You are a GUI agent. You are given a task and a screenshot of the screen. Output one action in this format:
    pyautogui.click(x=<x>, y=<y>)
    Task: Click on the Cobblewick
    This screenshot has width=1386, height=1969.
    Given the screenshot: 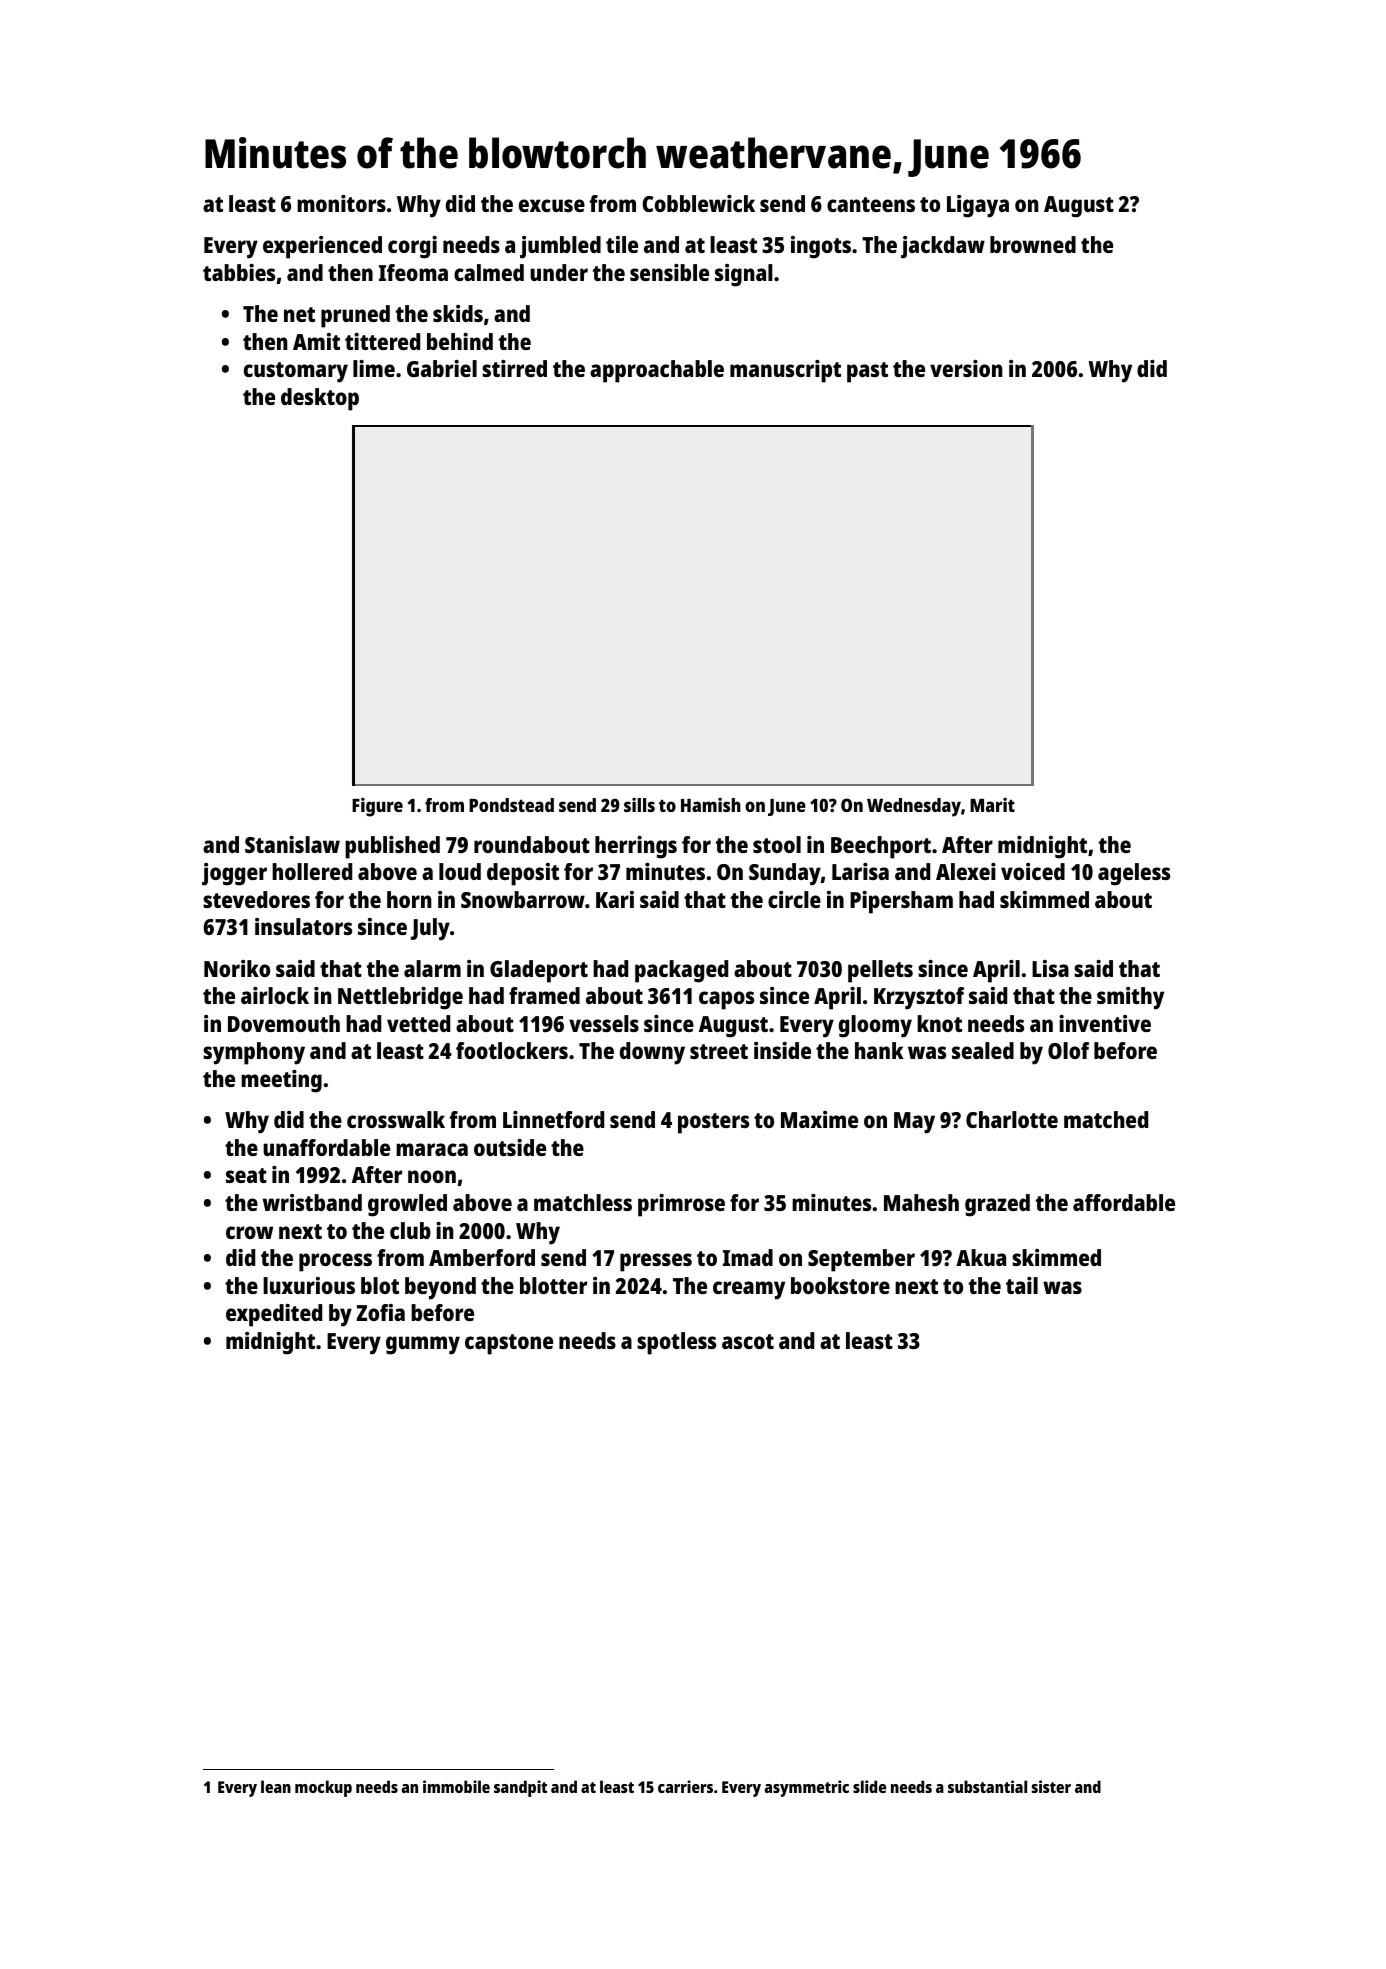 What is the action you would take?
    pyautogui.click(x=698, y=203)
